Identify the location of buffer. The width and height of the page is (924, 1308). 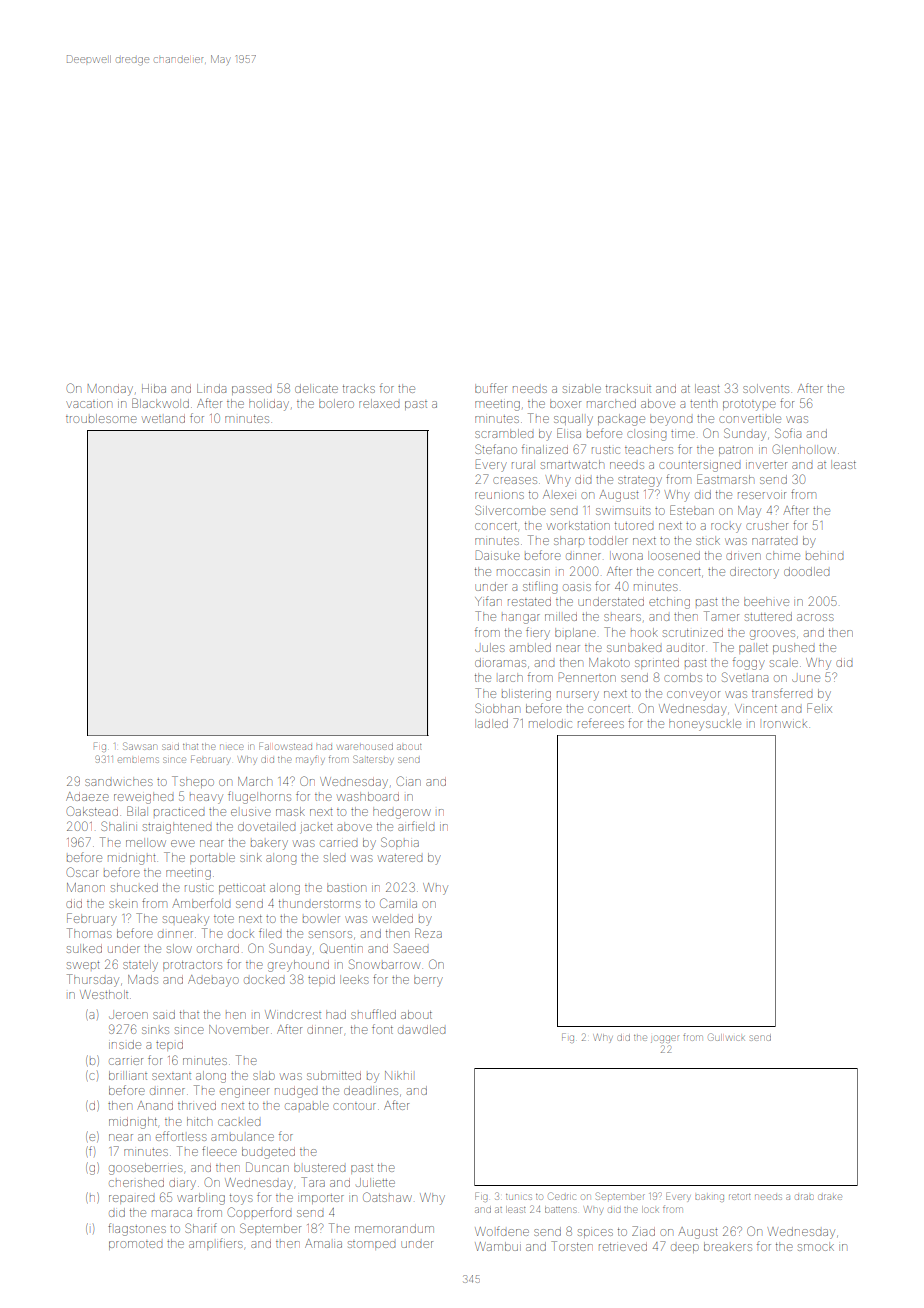
(491, 388).
